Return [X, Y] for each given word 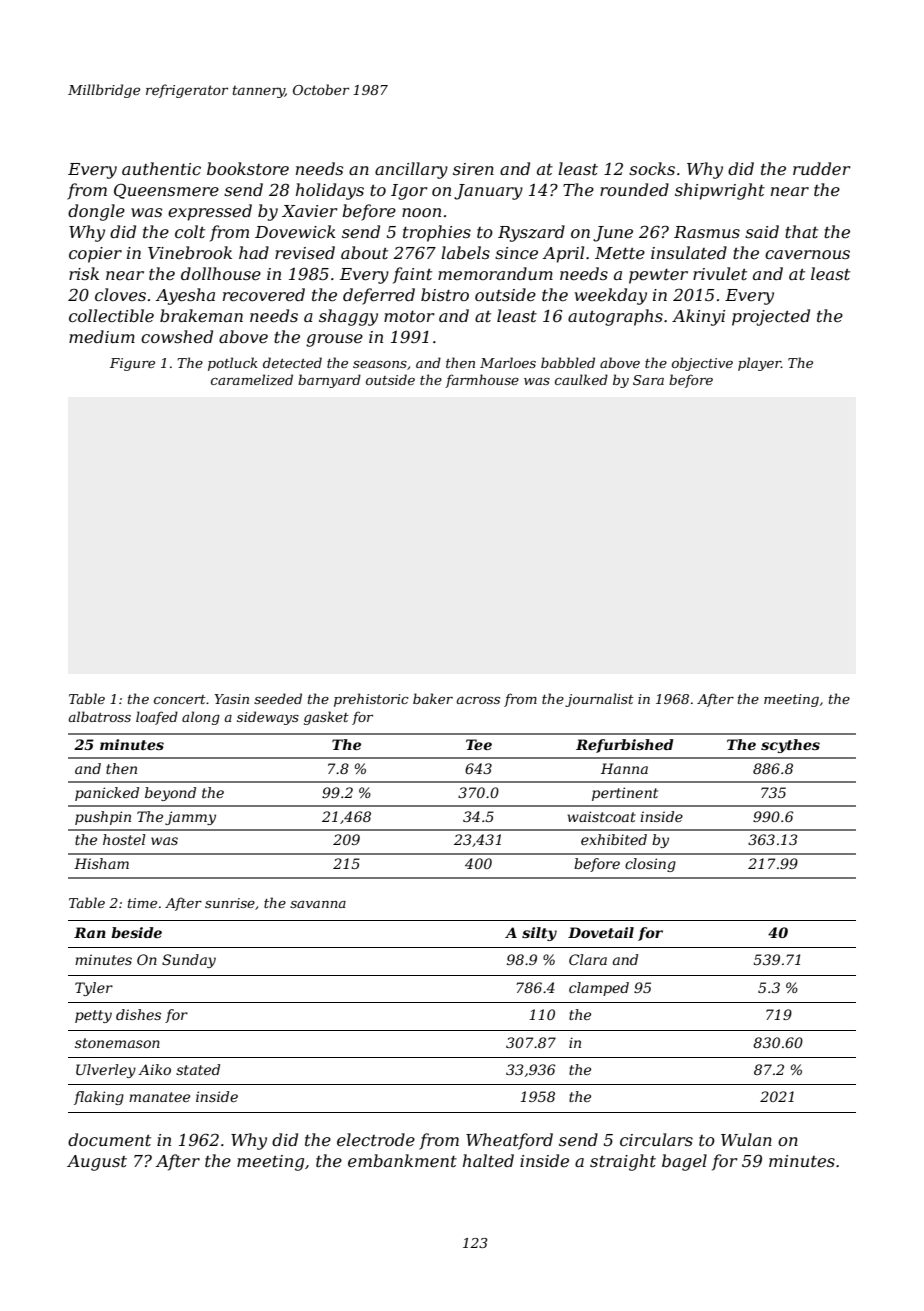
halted [488, 1160]
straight [623, 1162]
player [759, 364]
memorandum [495, 273]
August [97, 1163]
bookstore [248, 168]
